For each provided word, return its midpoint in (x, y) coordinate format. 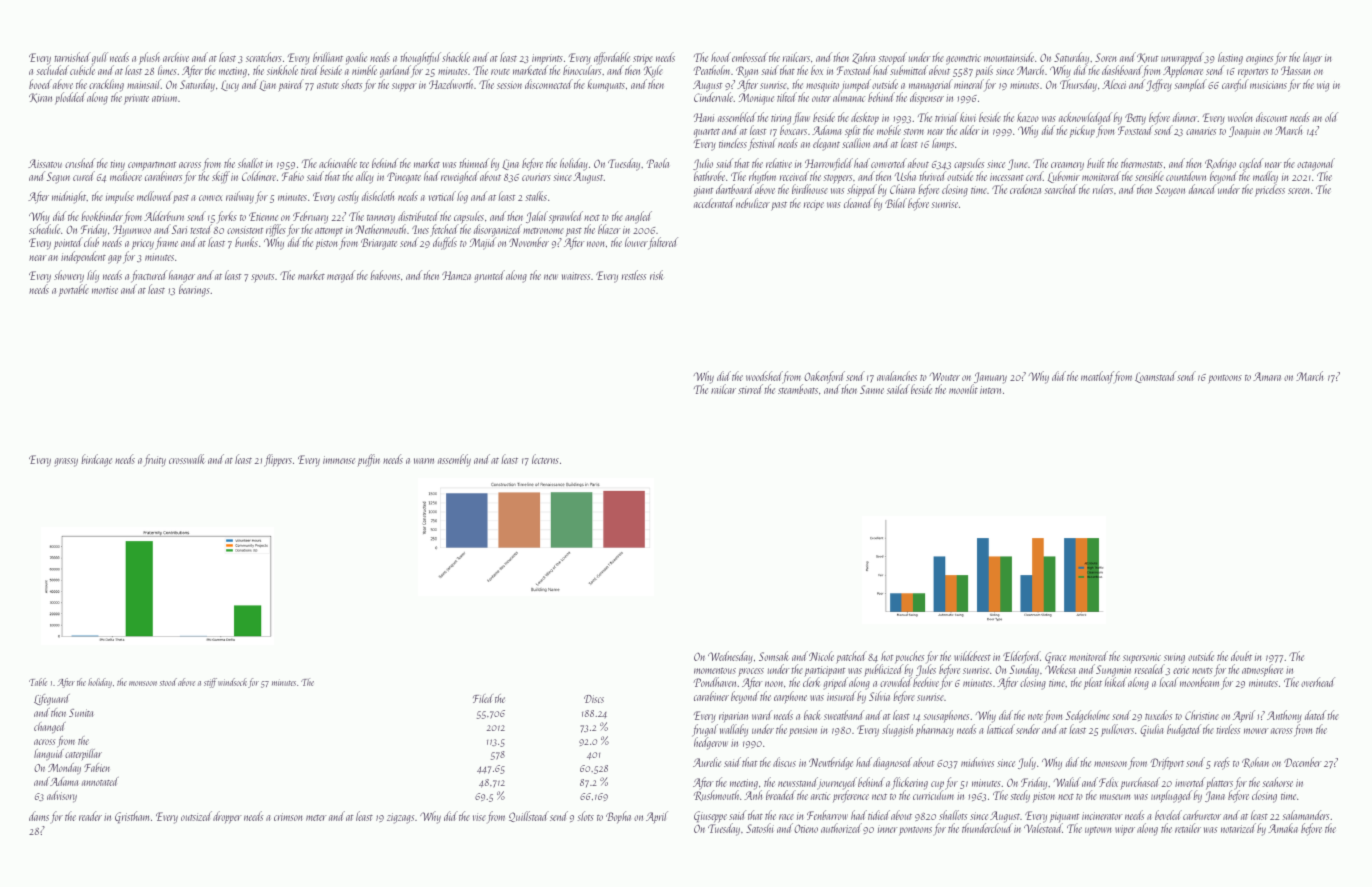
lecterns (545, 459)
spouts (262, 278)
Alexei (1114, 84)
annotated (100, 781)
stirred (750, 389)
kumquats (606, 85)
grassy (66, 462)
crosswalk (187, 459)
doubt (1241, 656)
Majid (482, 244)
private (136, 99)
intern (990, 390)
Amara (1267, 376)
